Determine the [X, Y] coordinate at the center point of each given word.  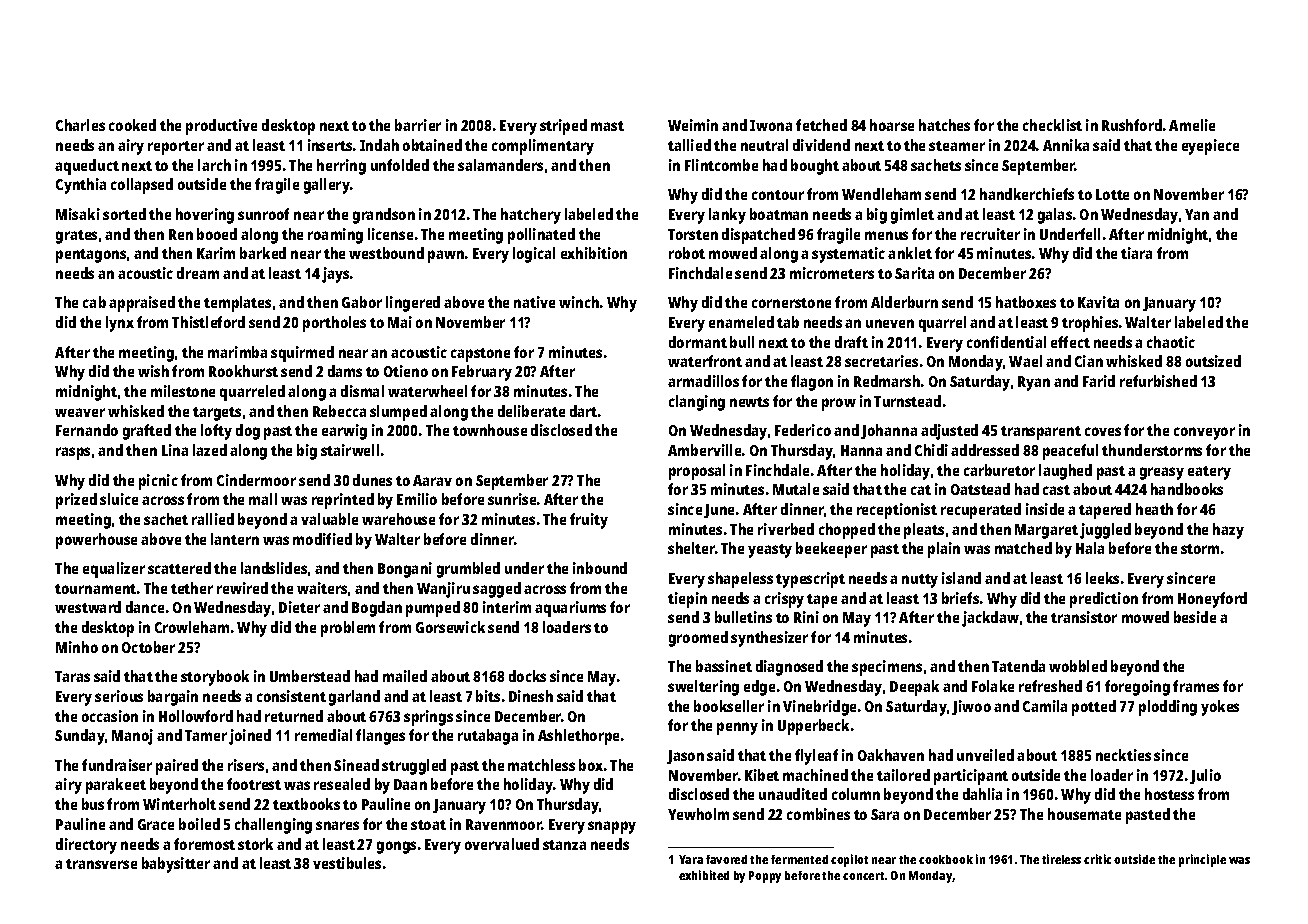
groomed [698, 639]
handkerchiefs [1027, 194]
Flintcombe [721, 165]
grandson [384, 216]
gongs [396, 847]
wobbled [1078, 666]
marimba [237, 352]
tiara [1136, 253]
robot [687, 253]
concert [863, 876]
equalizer [114, 570]
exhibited [704, 875]
